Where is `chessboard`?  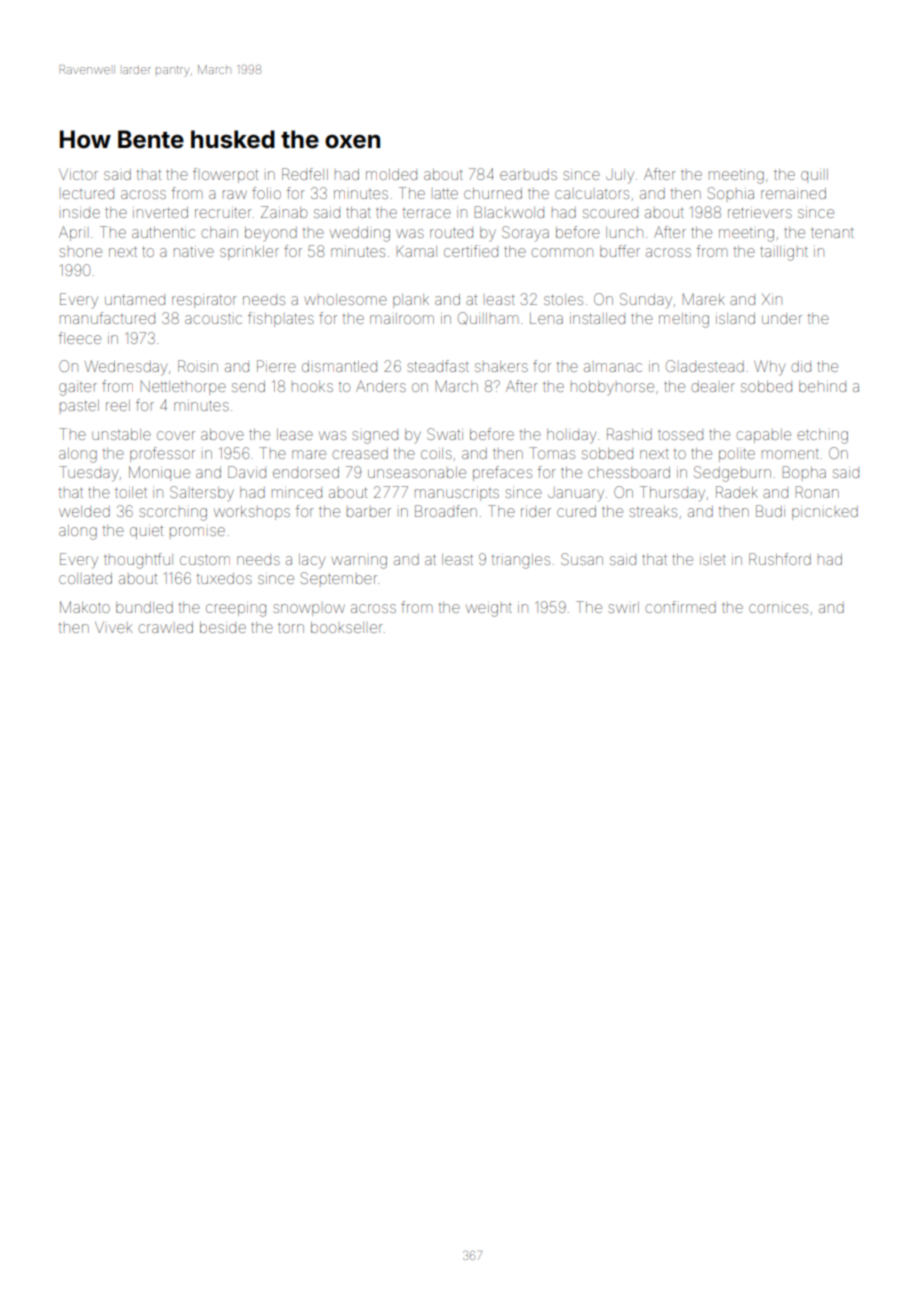
chessboard is located at coordinates (629, 472).
